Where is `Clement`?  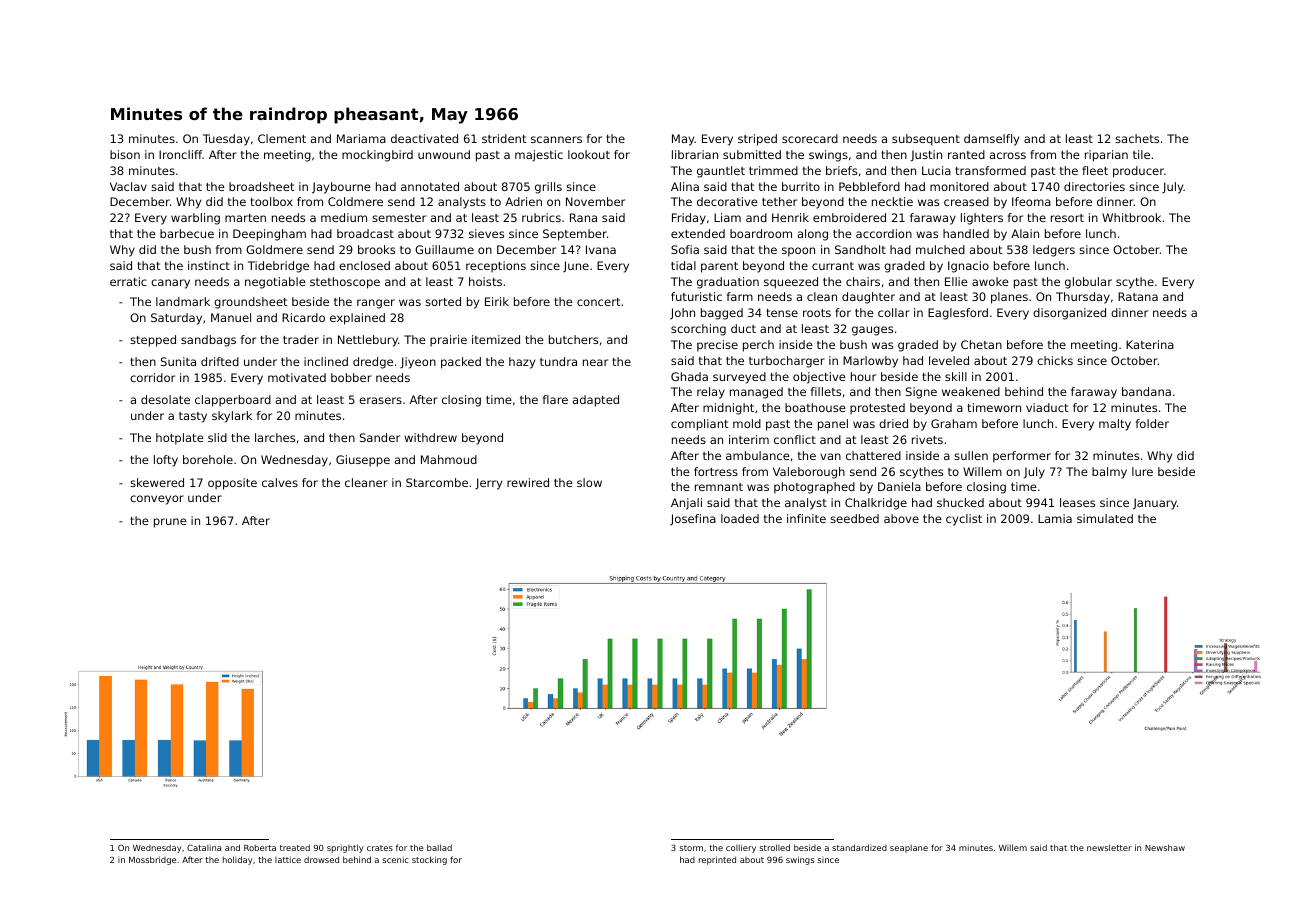 Clement is located at coordinates (282, 138).
